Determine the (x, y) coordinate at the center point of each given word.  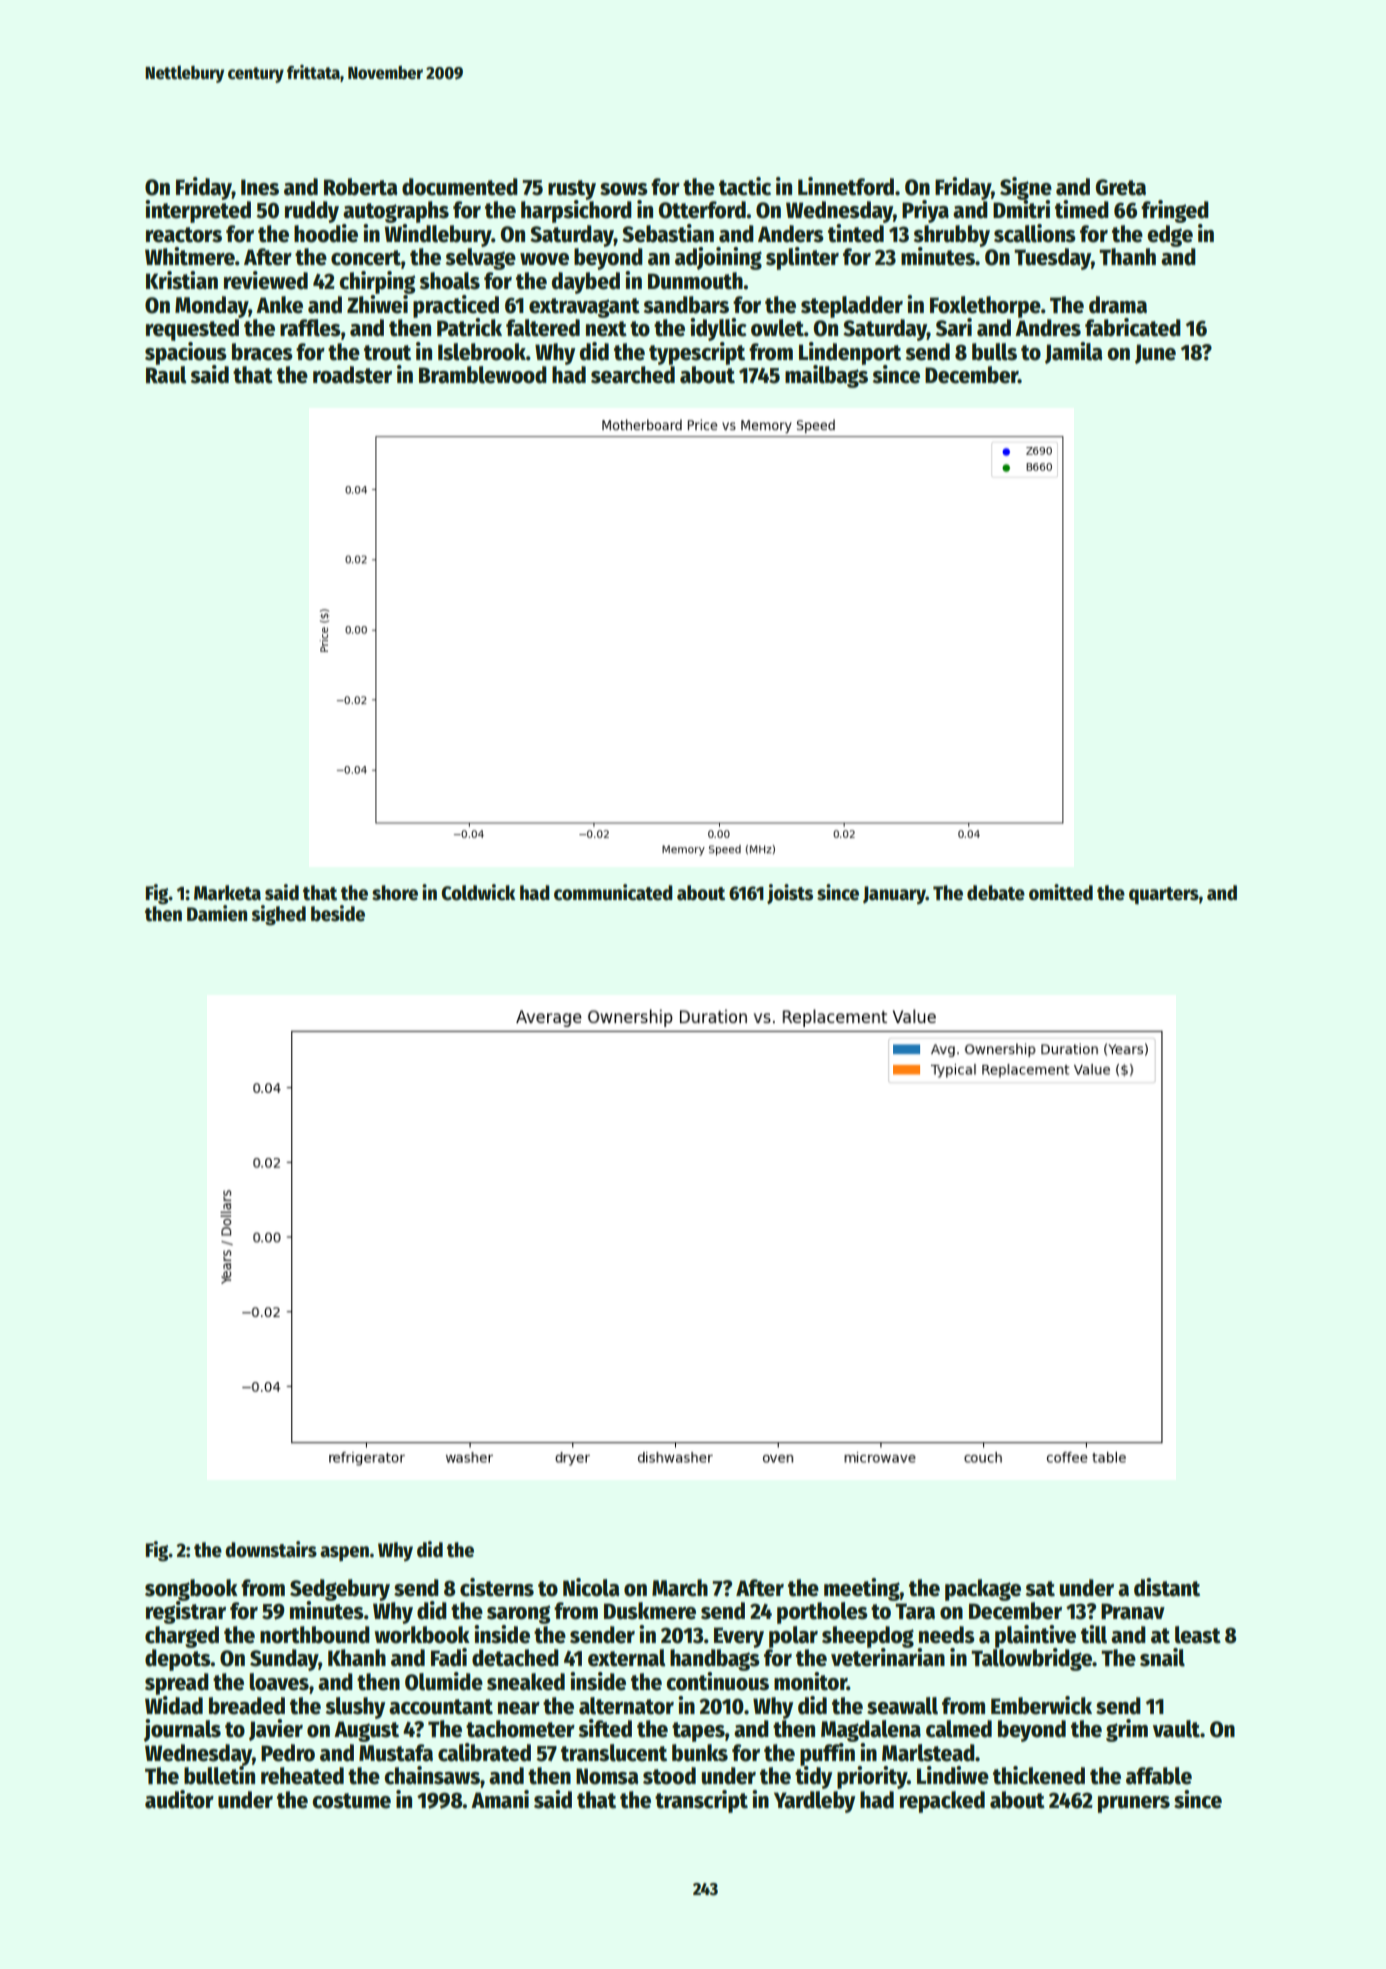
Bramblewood (483, 375)
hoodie (326, 233)
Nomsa (607, 1776)
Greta (1121, 187)
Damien (217, 913)
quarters (1164, 895)
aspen (344, 1553)
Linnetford (846, 186)
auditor (179, 1799)
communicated (613, 892)
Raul (166, 375)
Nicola (591, 1587)
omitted (1061, 892)
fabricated (1133, 327)
